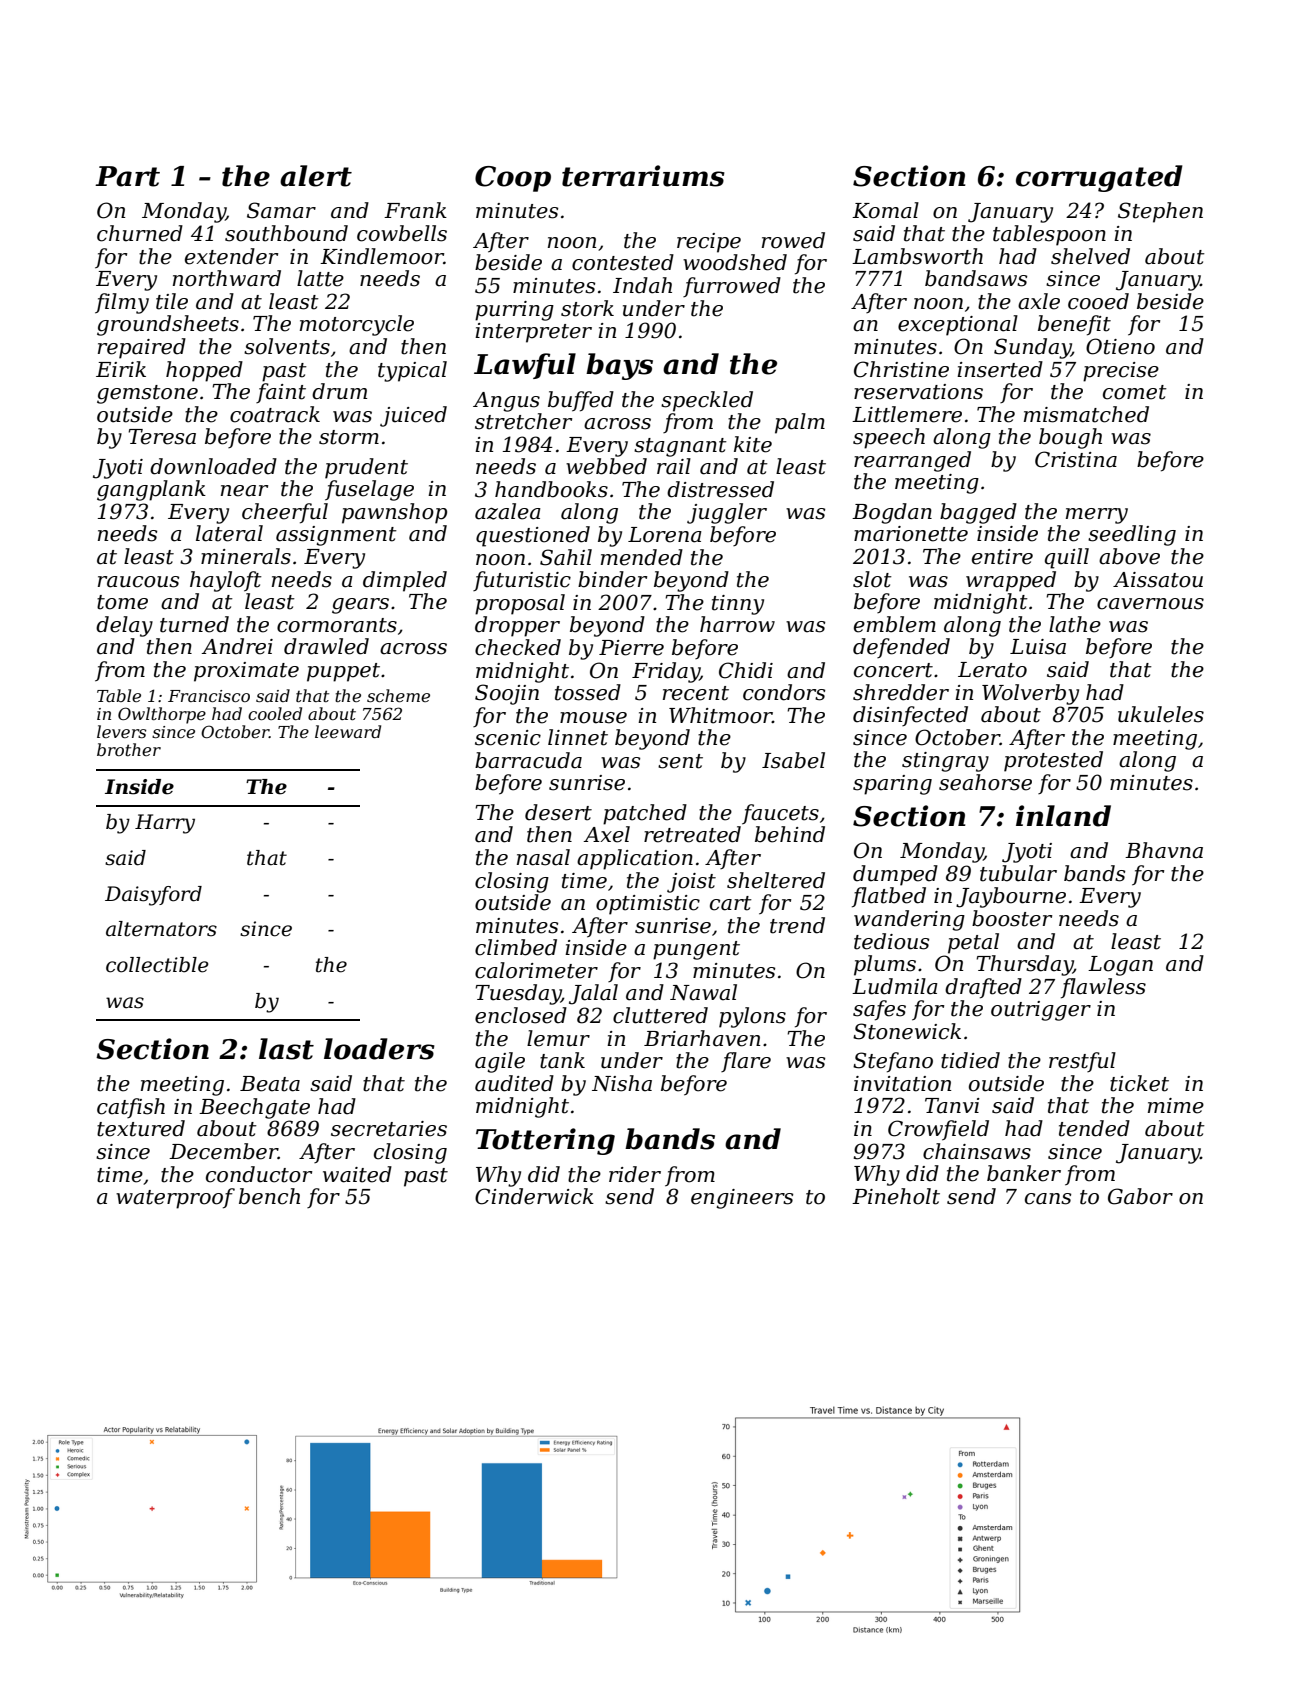 This document has width=1301, height=1683. I want to click on slot, so click(872, 579).
